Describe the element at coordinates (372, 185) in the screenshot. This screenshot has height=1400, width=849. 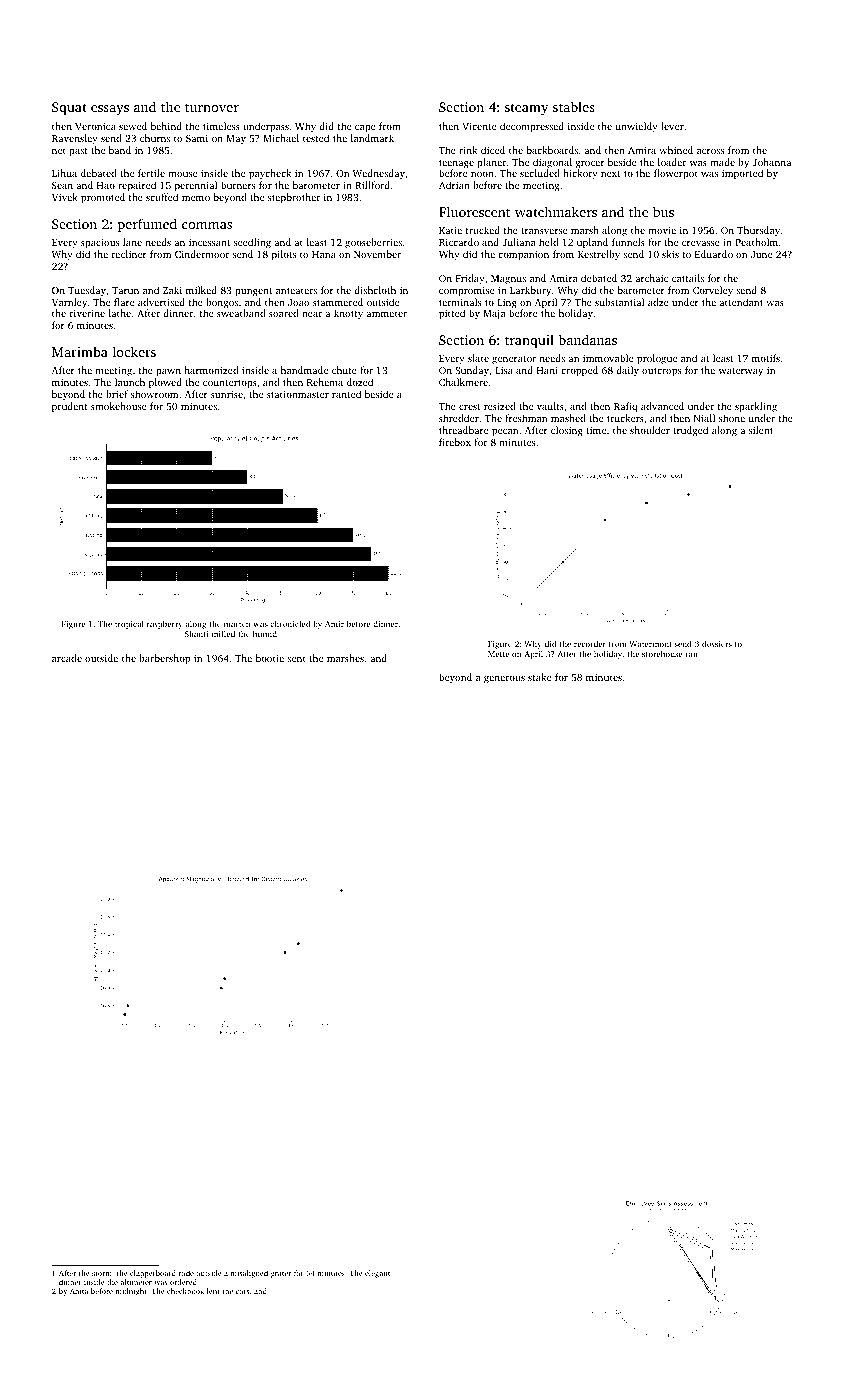
I see `Rillford` at that location.
